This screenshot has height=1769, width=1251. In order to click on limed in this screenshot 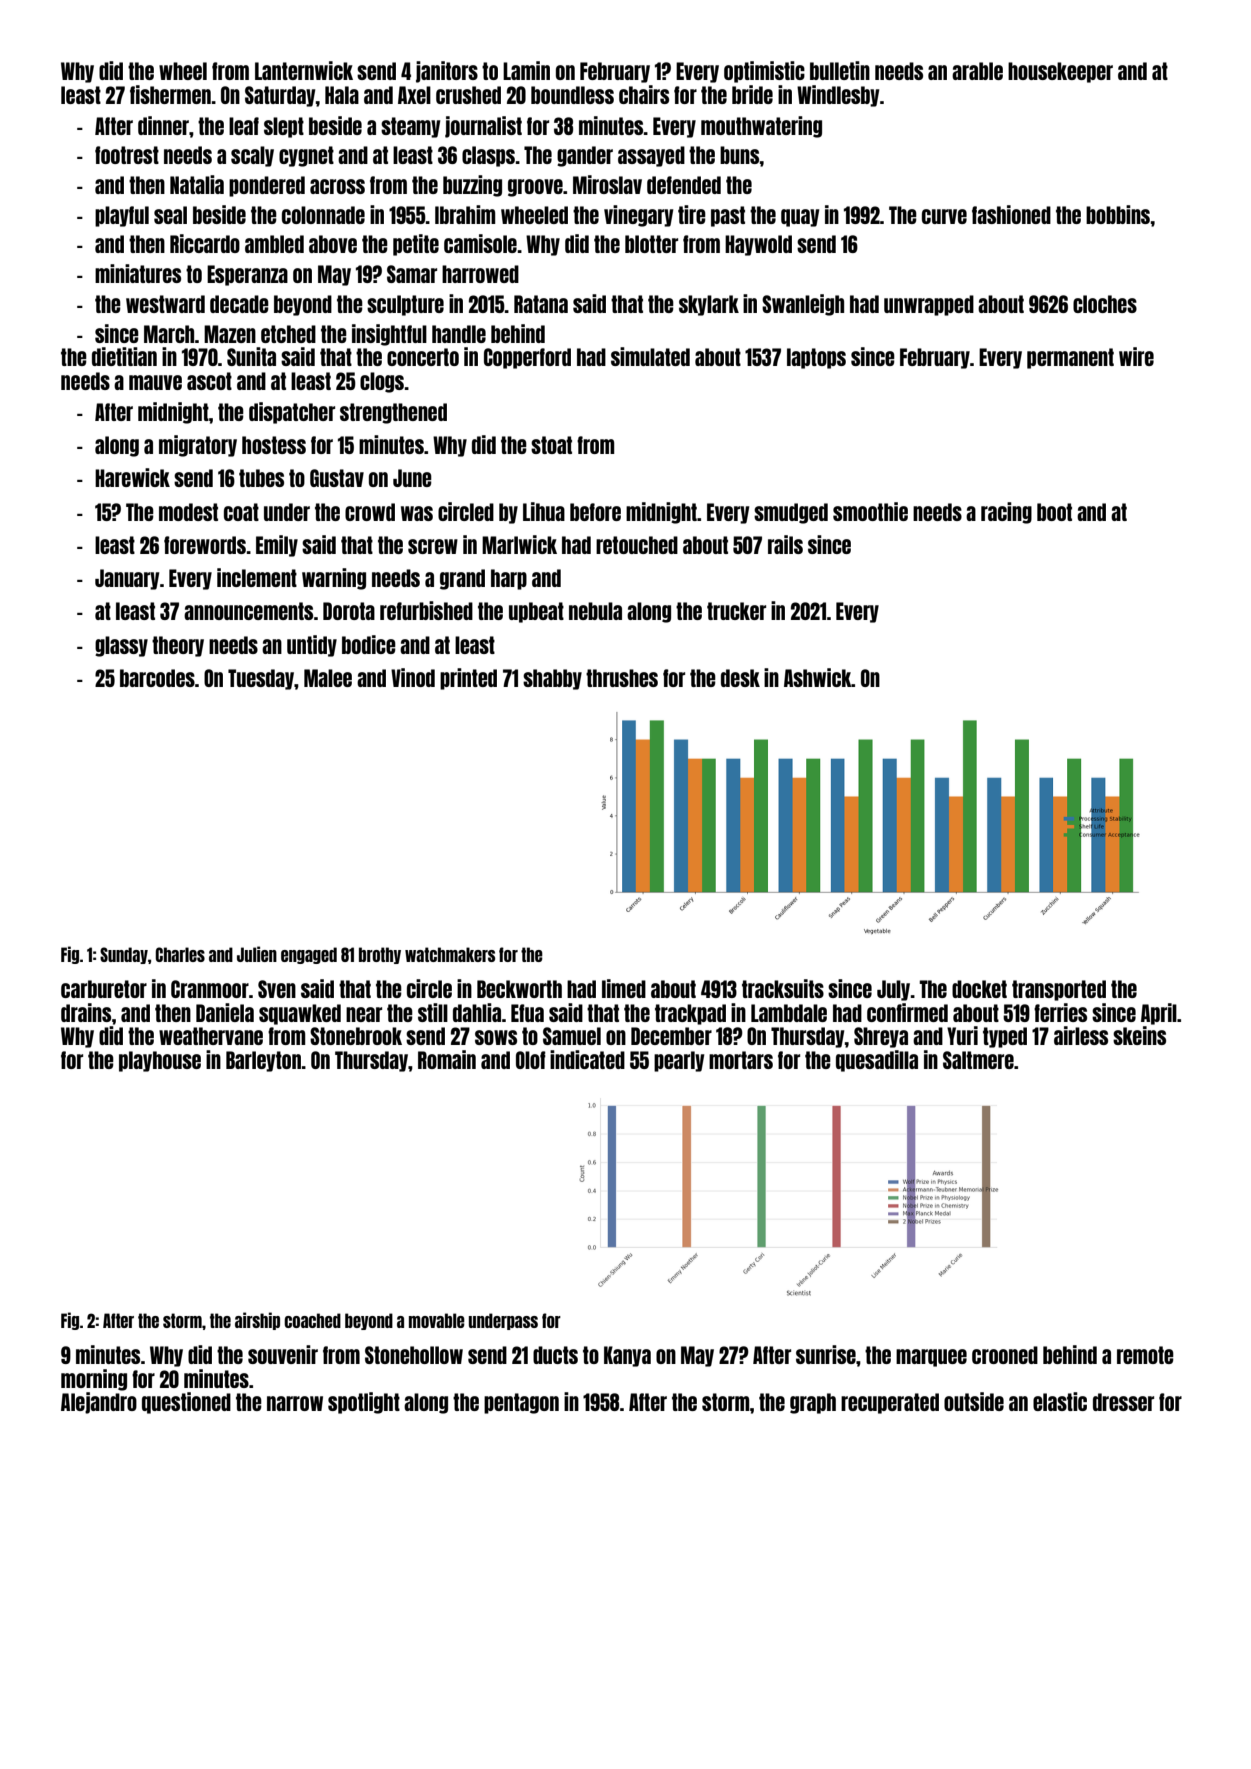, I will do `click(624, 988)`.
